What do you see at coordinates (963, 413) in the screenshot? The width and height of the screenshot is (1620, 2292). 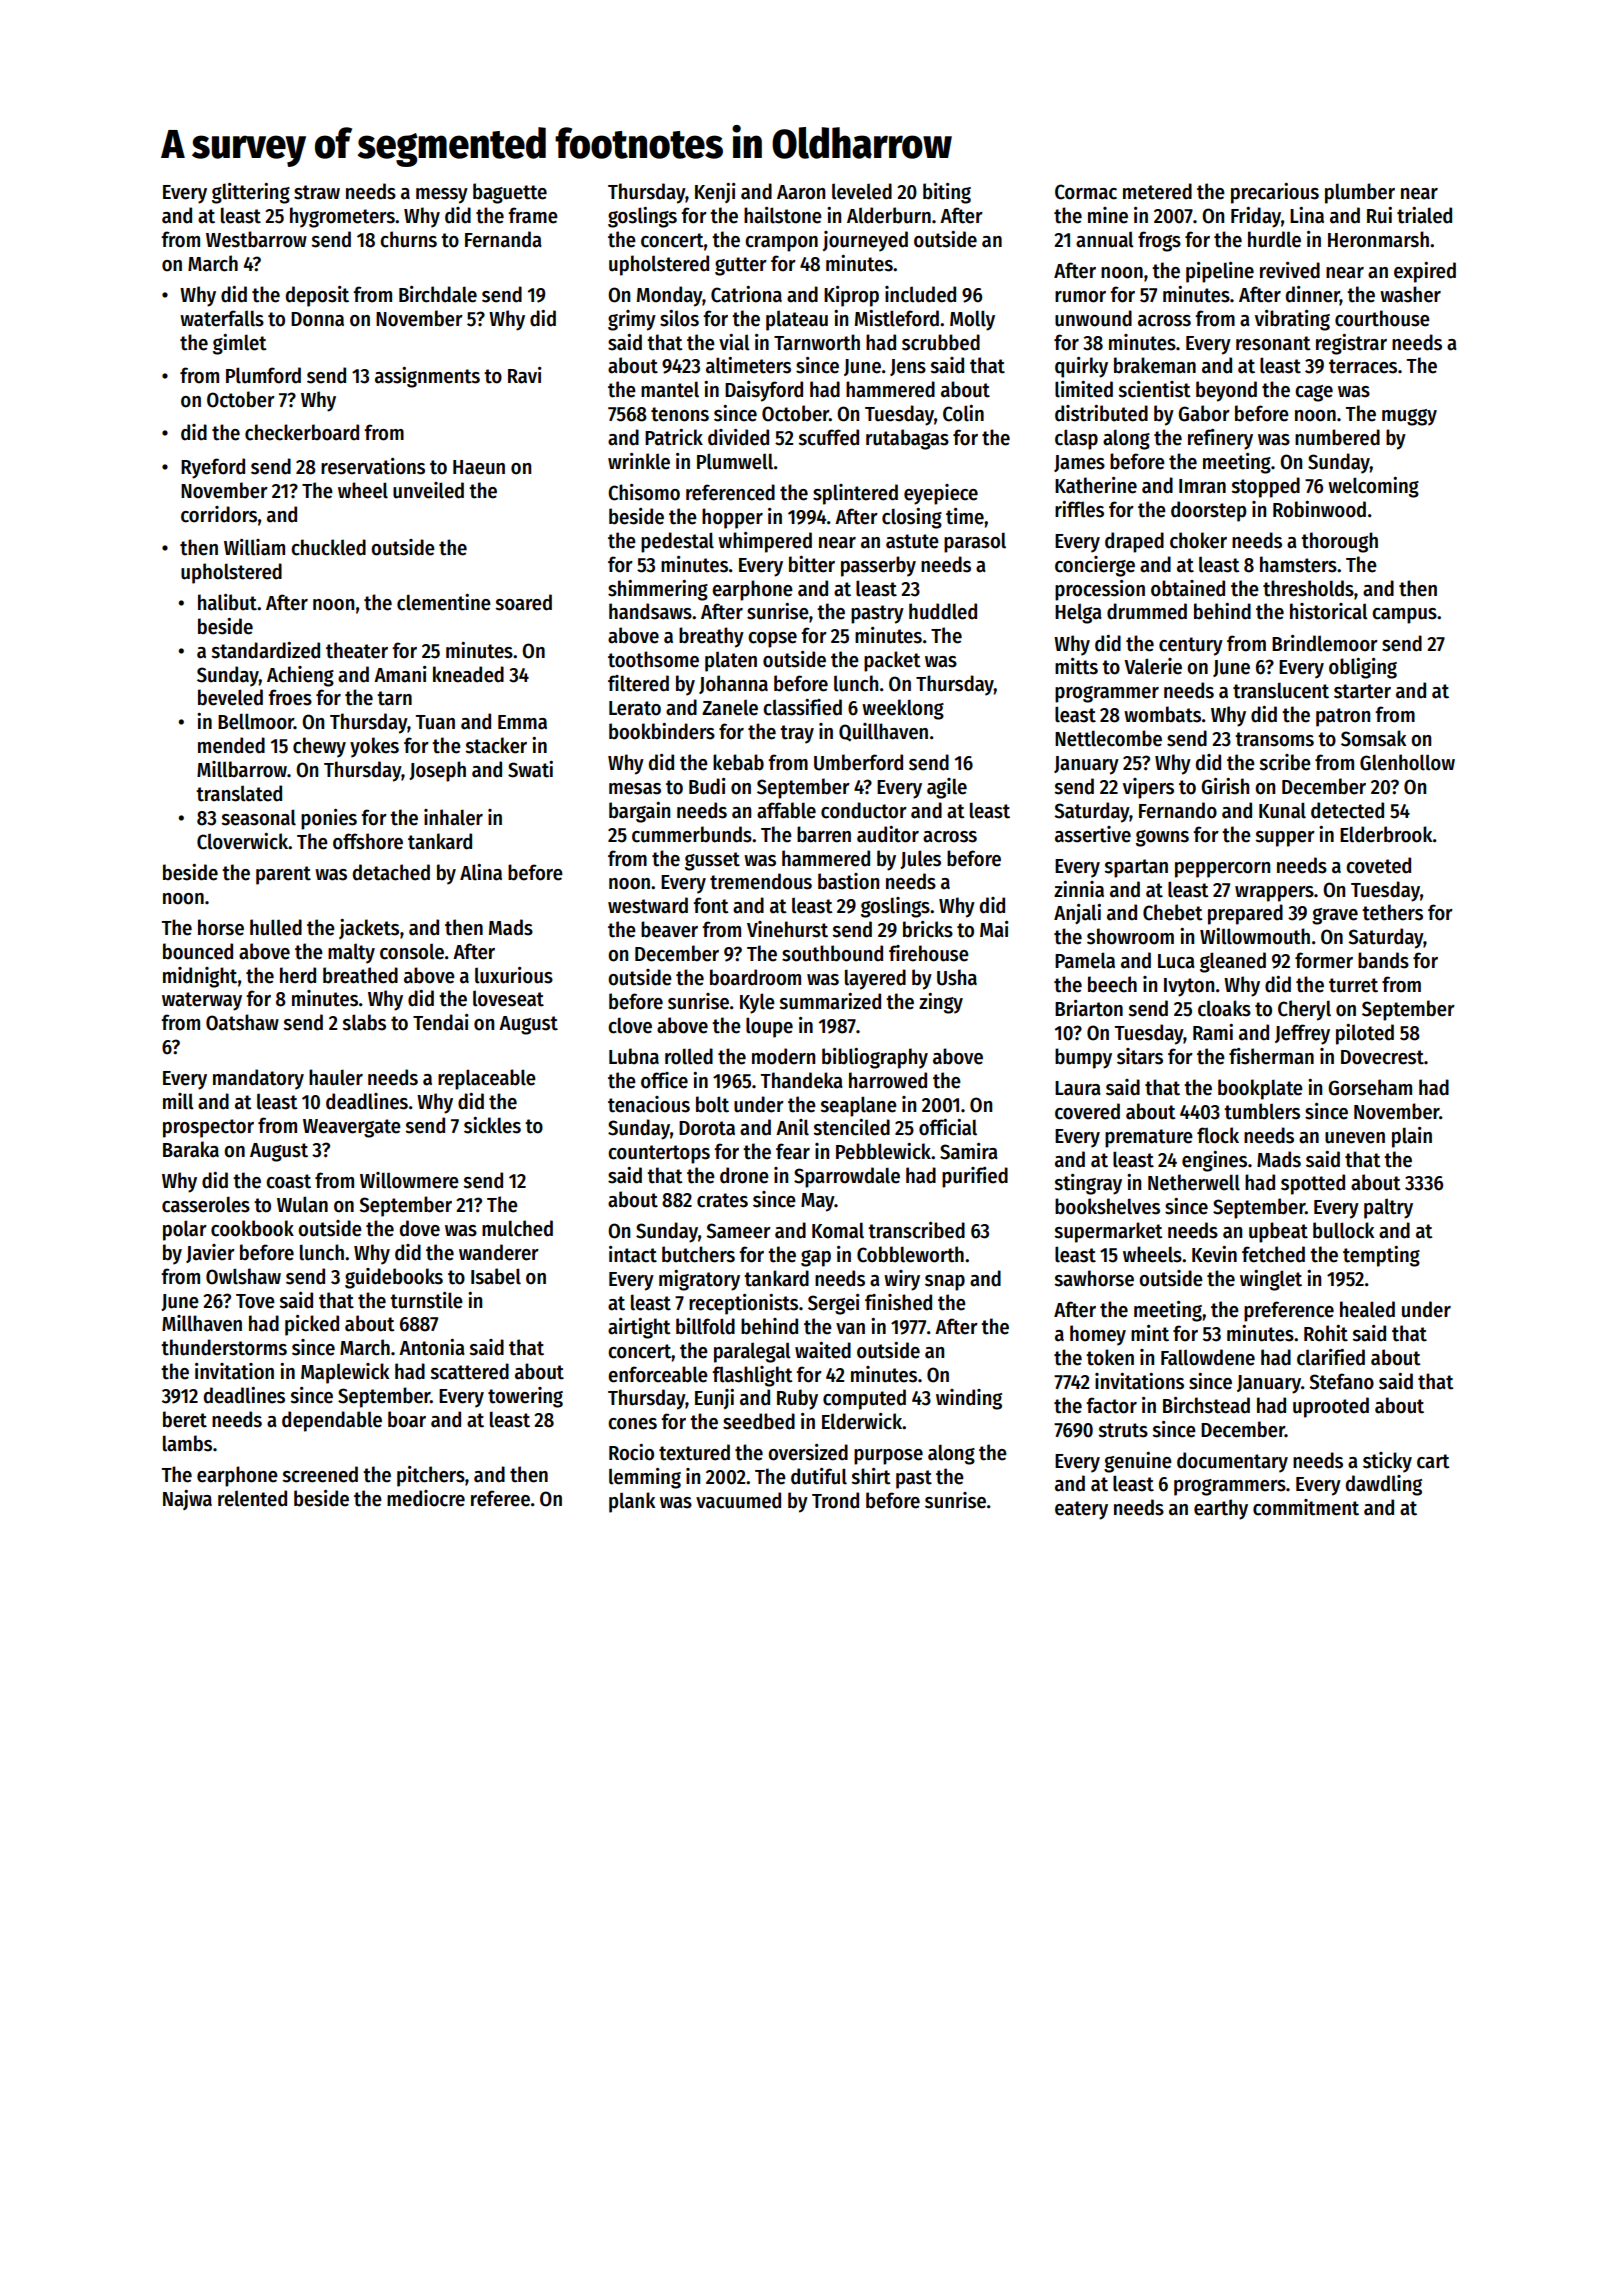 I see `Colin` at bounding box center [963, 413].
